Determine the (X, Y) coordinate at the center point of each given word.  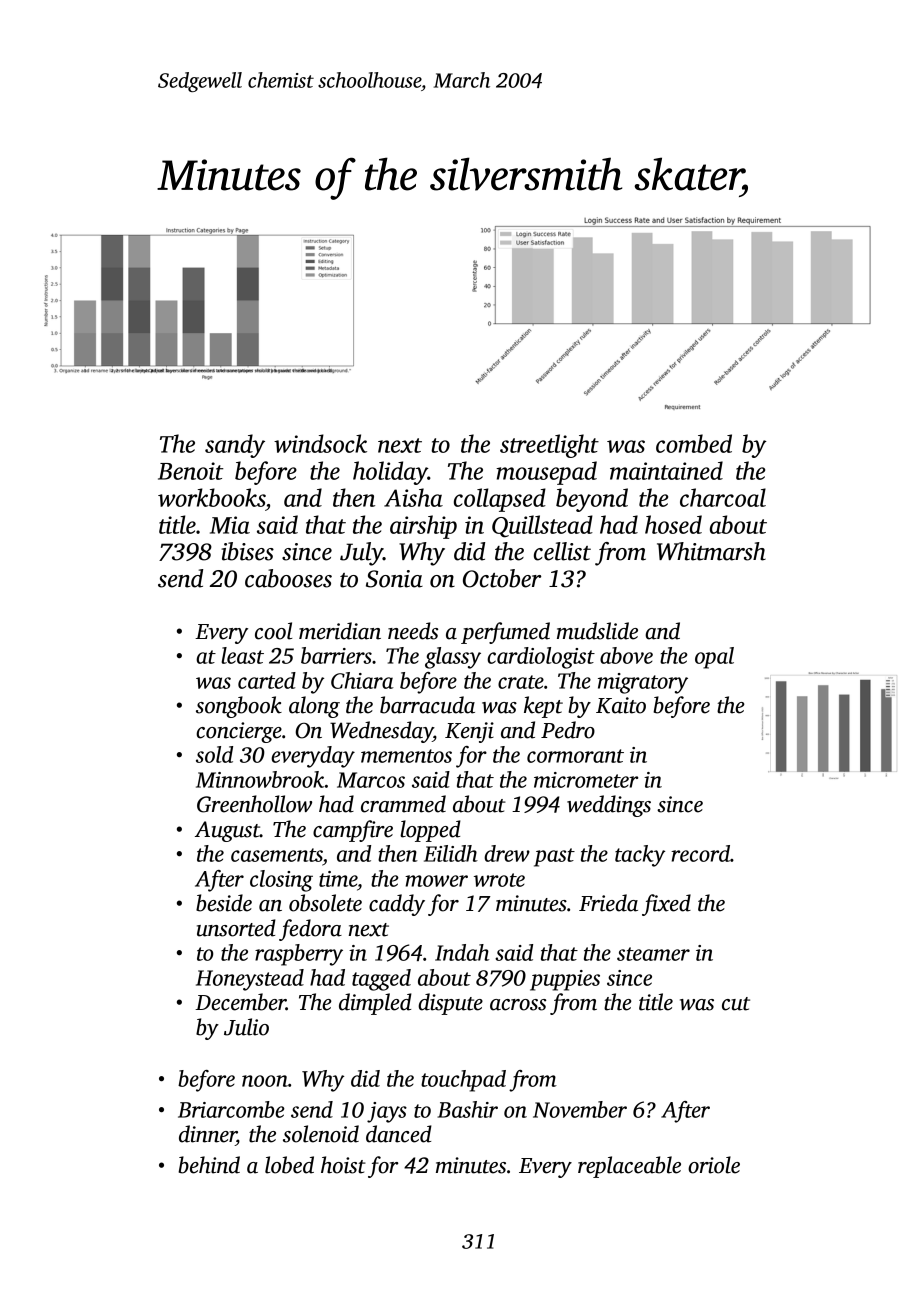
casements (277, 855)
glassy (453, 658)
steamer (653, 954)
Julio (246, 1027)
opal (714, 658)
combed (694, 443)
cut (736, 1004)
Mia (230, 525)
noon (265, 1081)
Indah (462, 952)
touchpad (463, 1081)
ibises (247, 551)
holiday (390, 473)
